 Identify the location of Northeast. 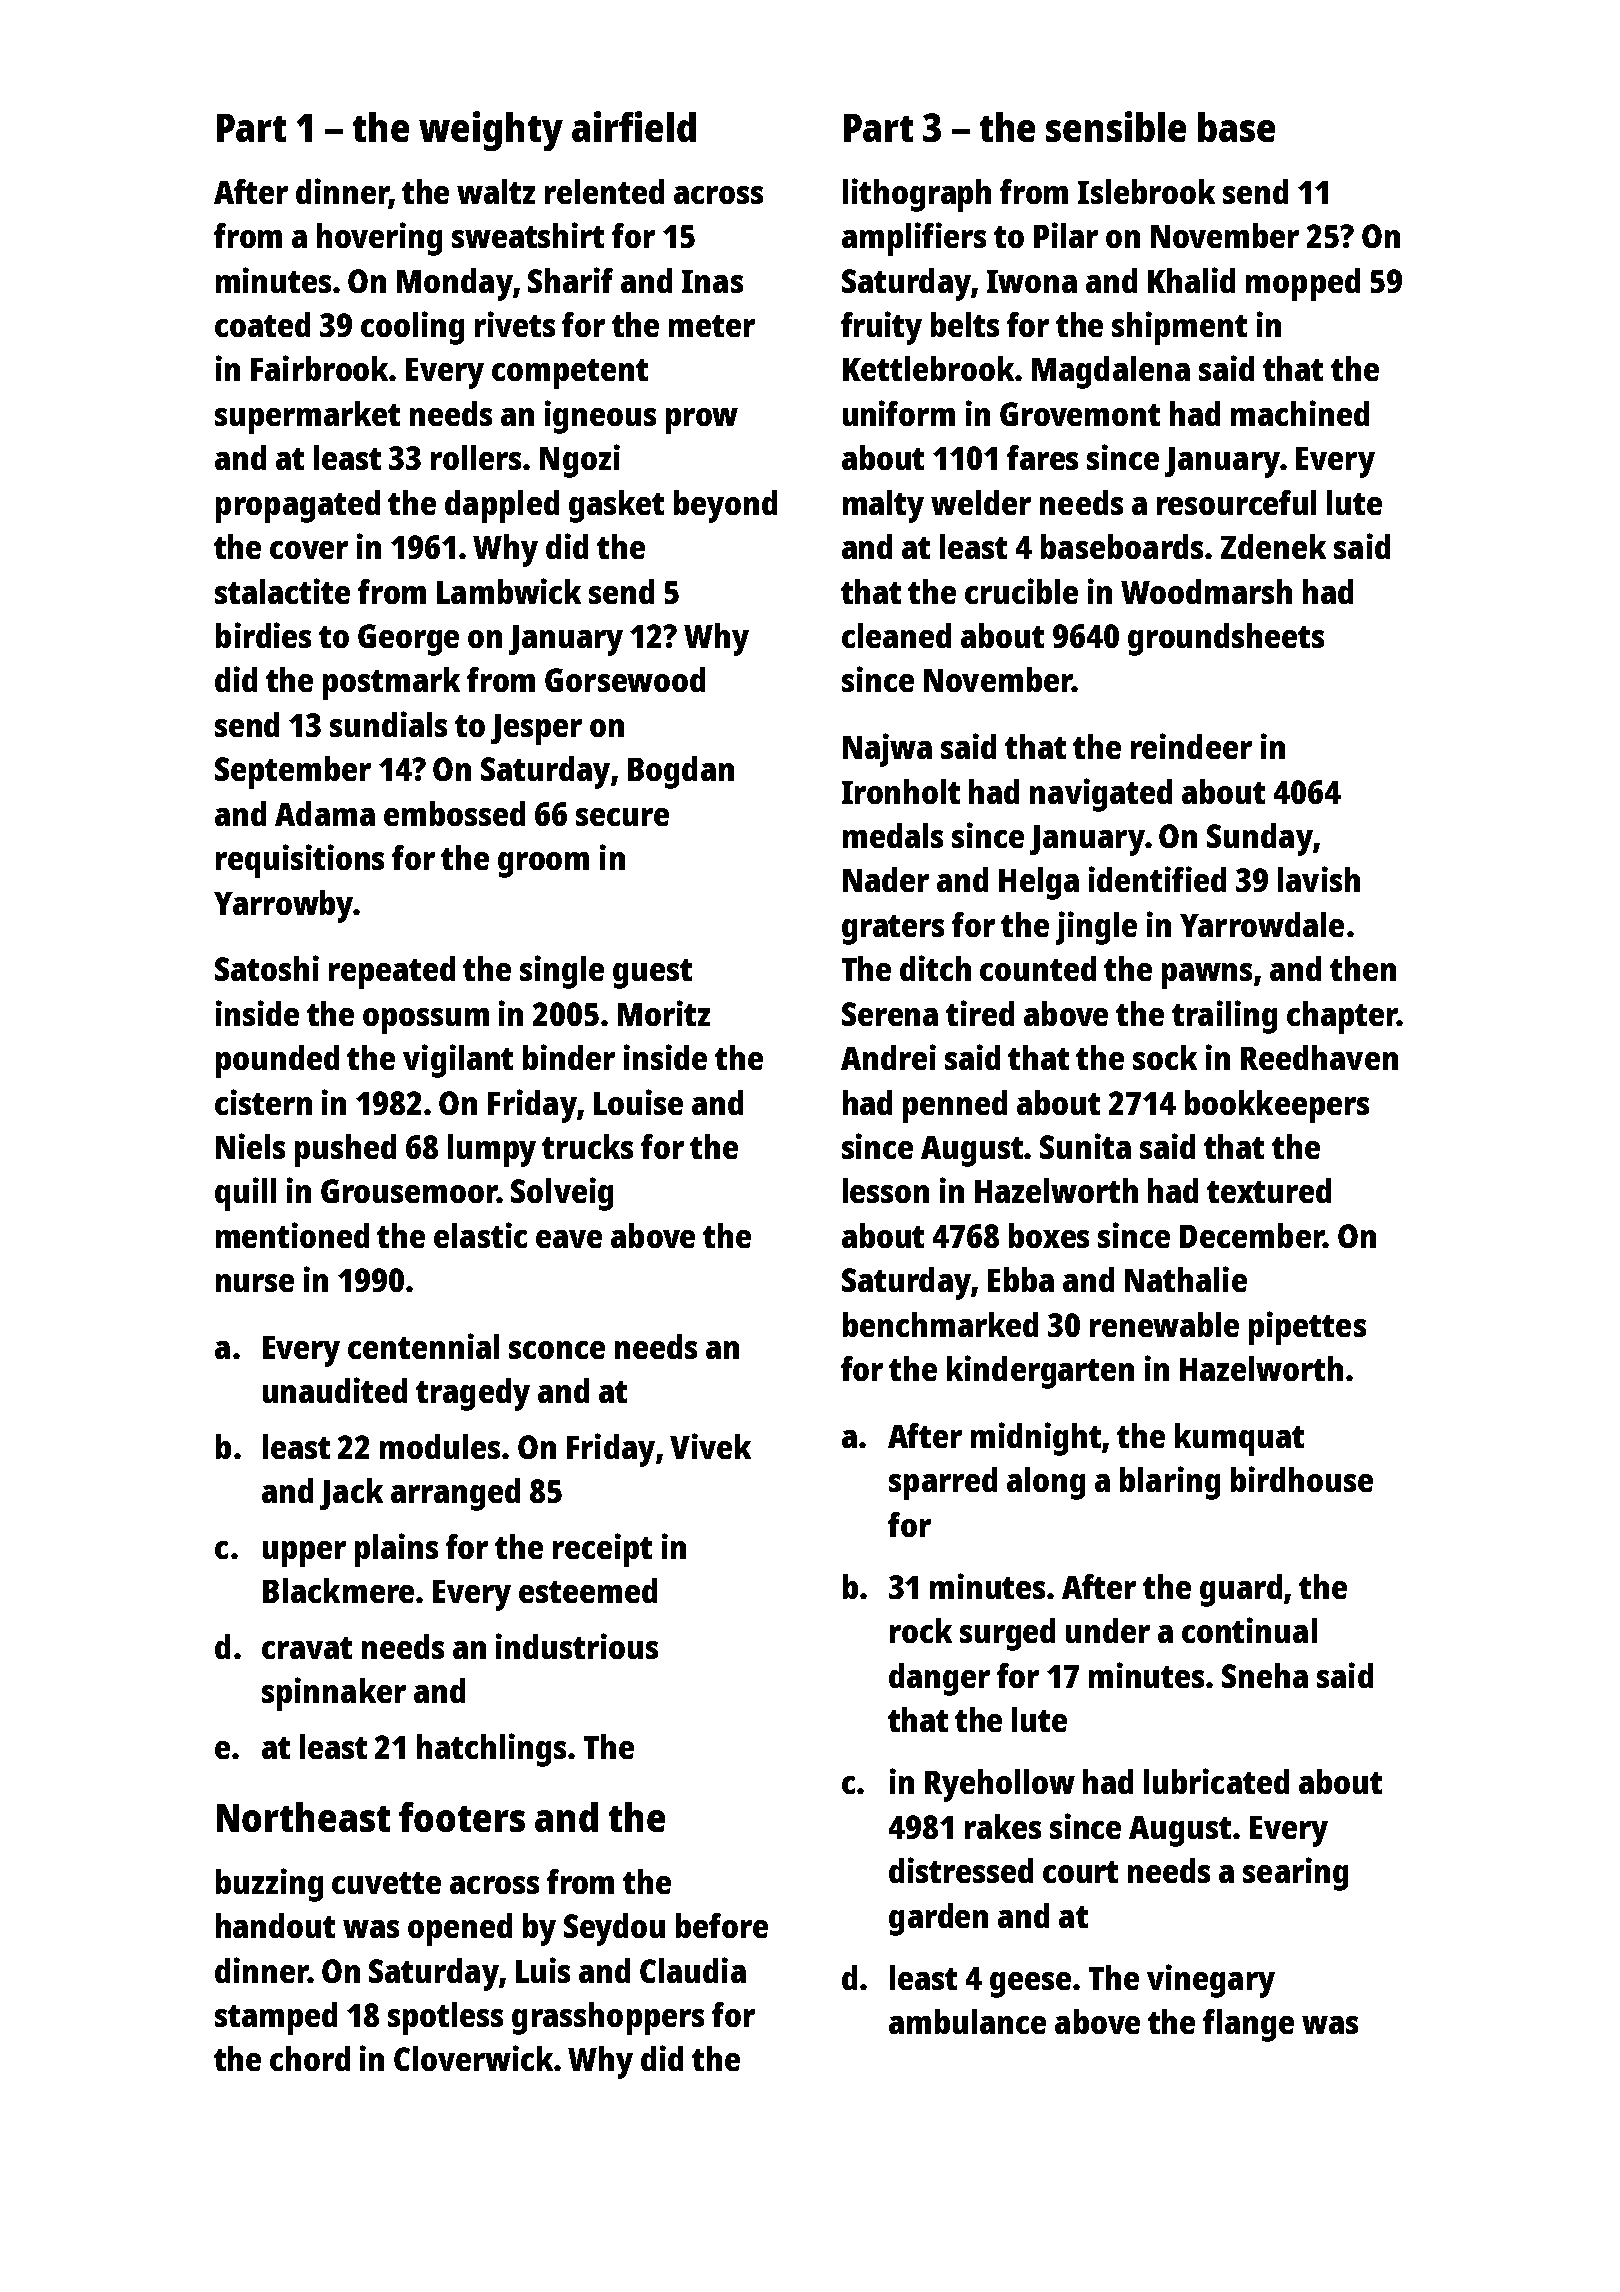
(303, 1817).
